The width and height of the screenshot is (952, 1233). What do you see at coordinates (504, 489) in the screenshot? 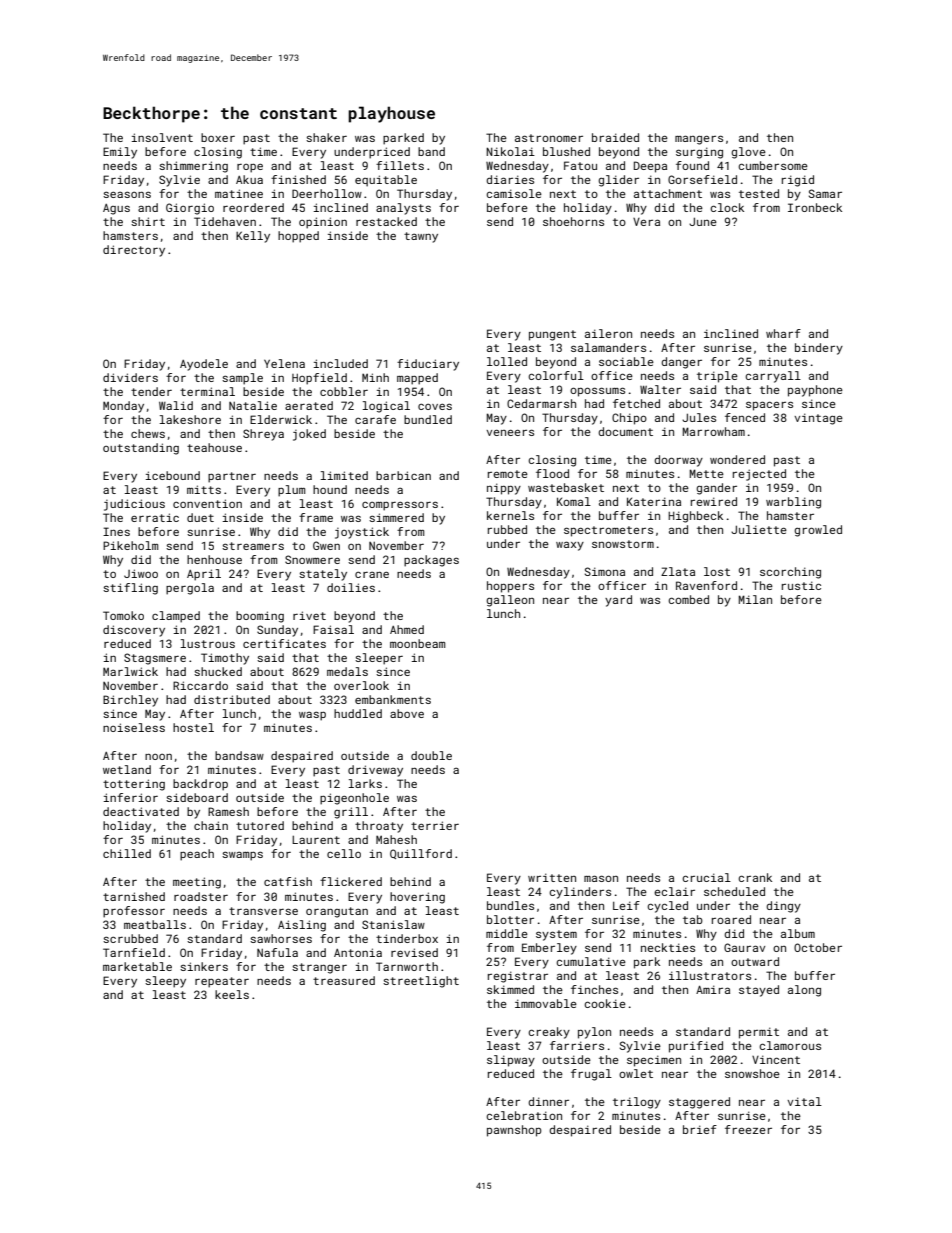
I see `nippy` at bounding box center [504, 489].
